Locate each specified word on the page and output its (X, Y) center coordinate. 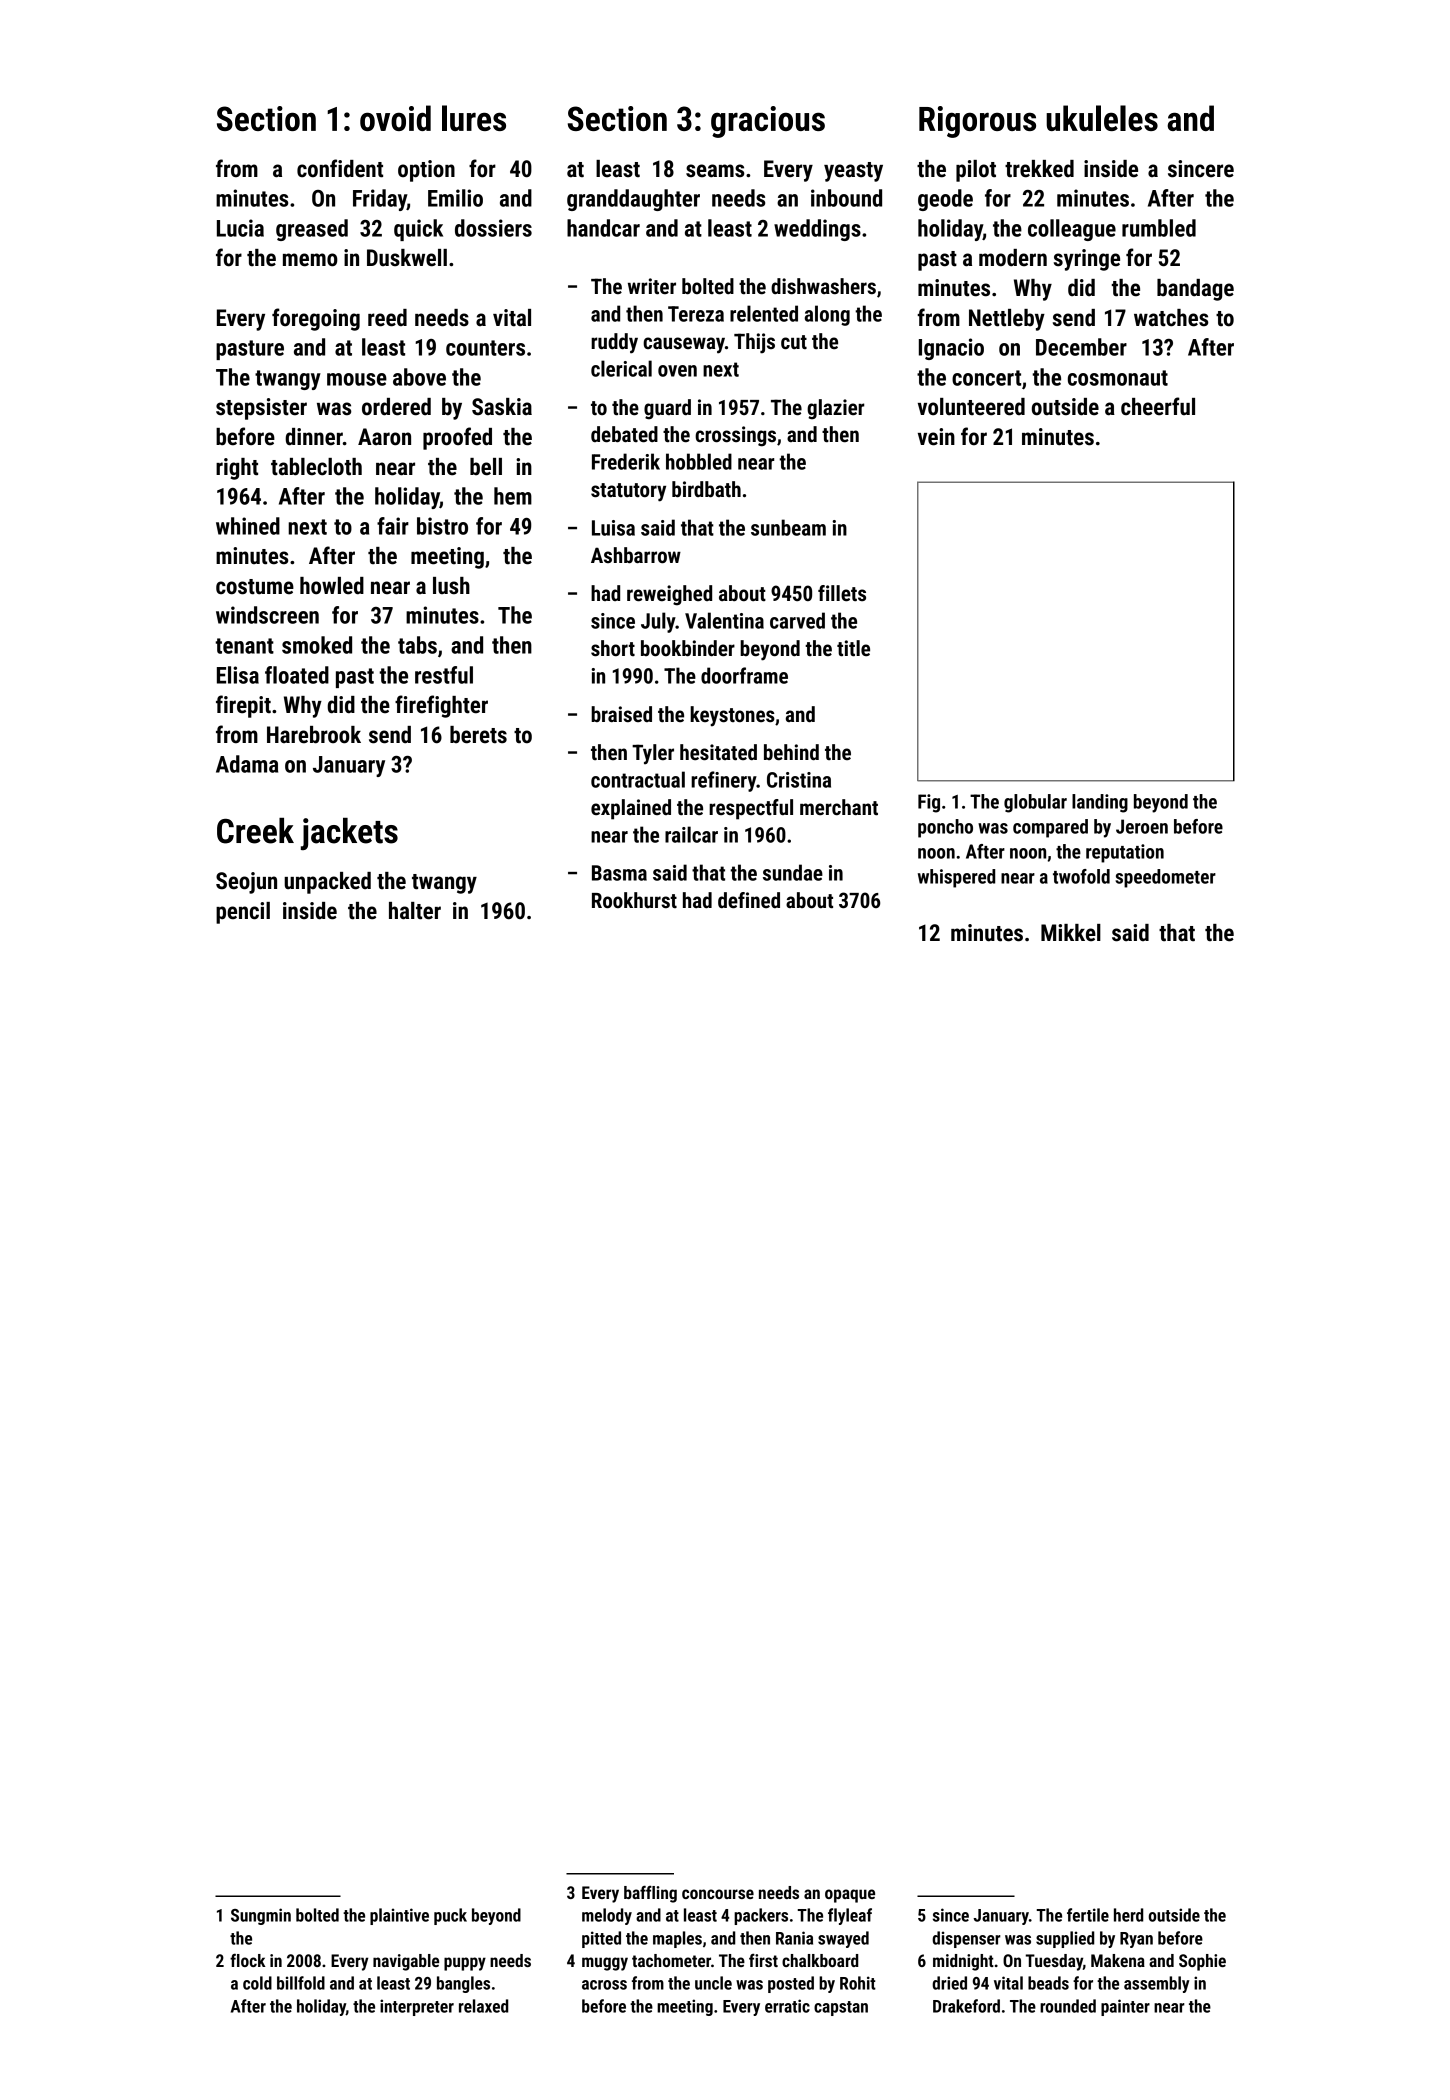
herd (1128, 1915)
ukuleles (1102, 118)
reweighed (669, 595)
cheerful (1158, 406)
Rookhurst (634, 900)
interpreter (417, 2007)
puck (450, 1916)
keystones (732, 716)
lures (474, 118)
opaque (850, 1896)
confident (340, 168)
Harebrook (314, 735)
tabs (417, 645)
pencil (243, 913)
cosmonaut (1118, 378)
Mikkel (1071, 933)
